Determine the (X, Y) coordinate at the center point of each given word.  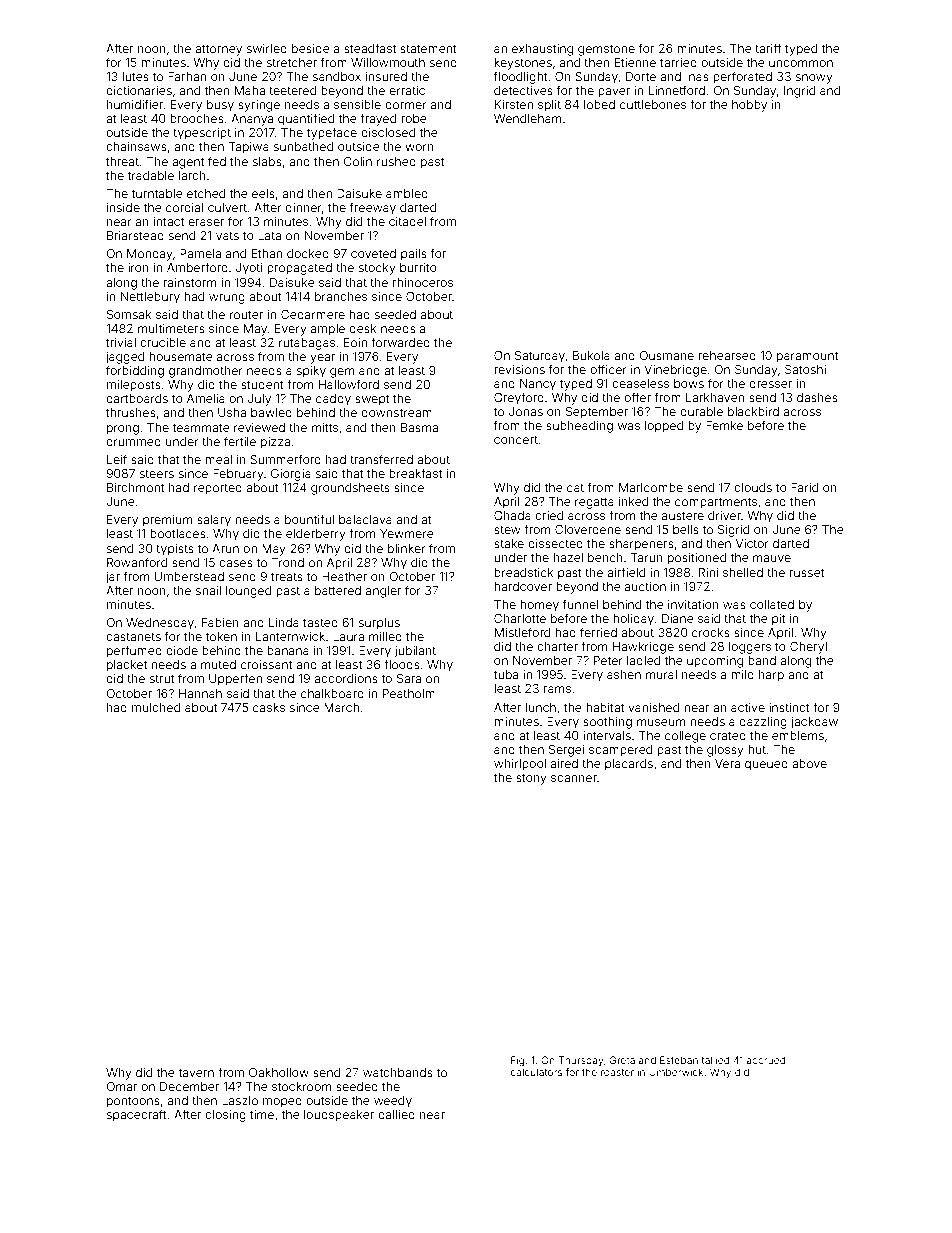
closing (225, 1116)
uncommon (801, 63)
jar (113, 578)
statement (428, 48)
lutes (135, 76)
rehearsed (727, 355)
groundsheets (350, 489)
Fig (517, 1061)
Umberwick (676, 1072)
